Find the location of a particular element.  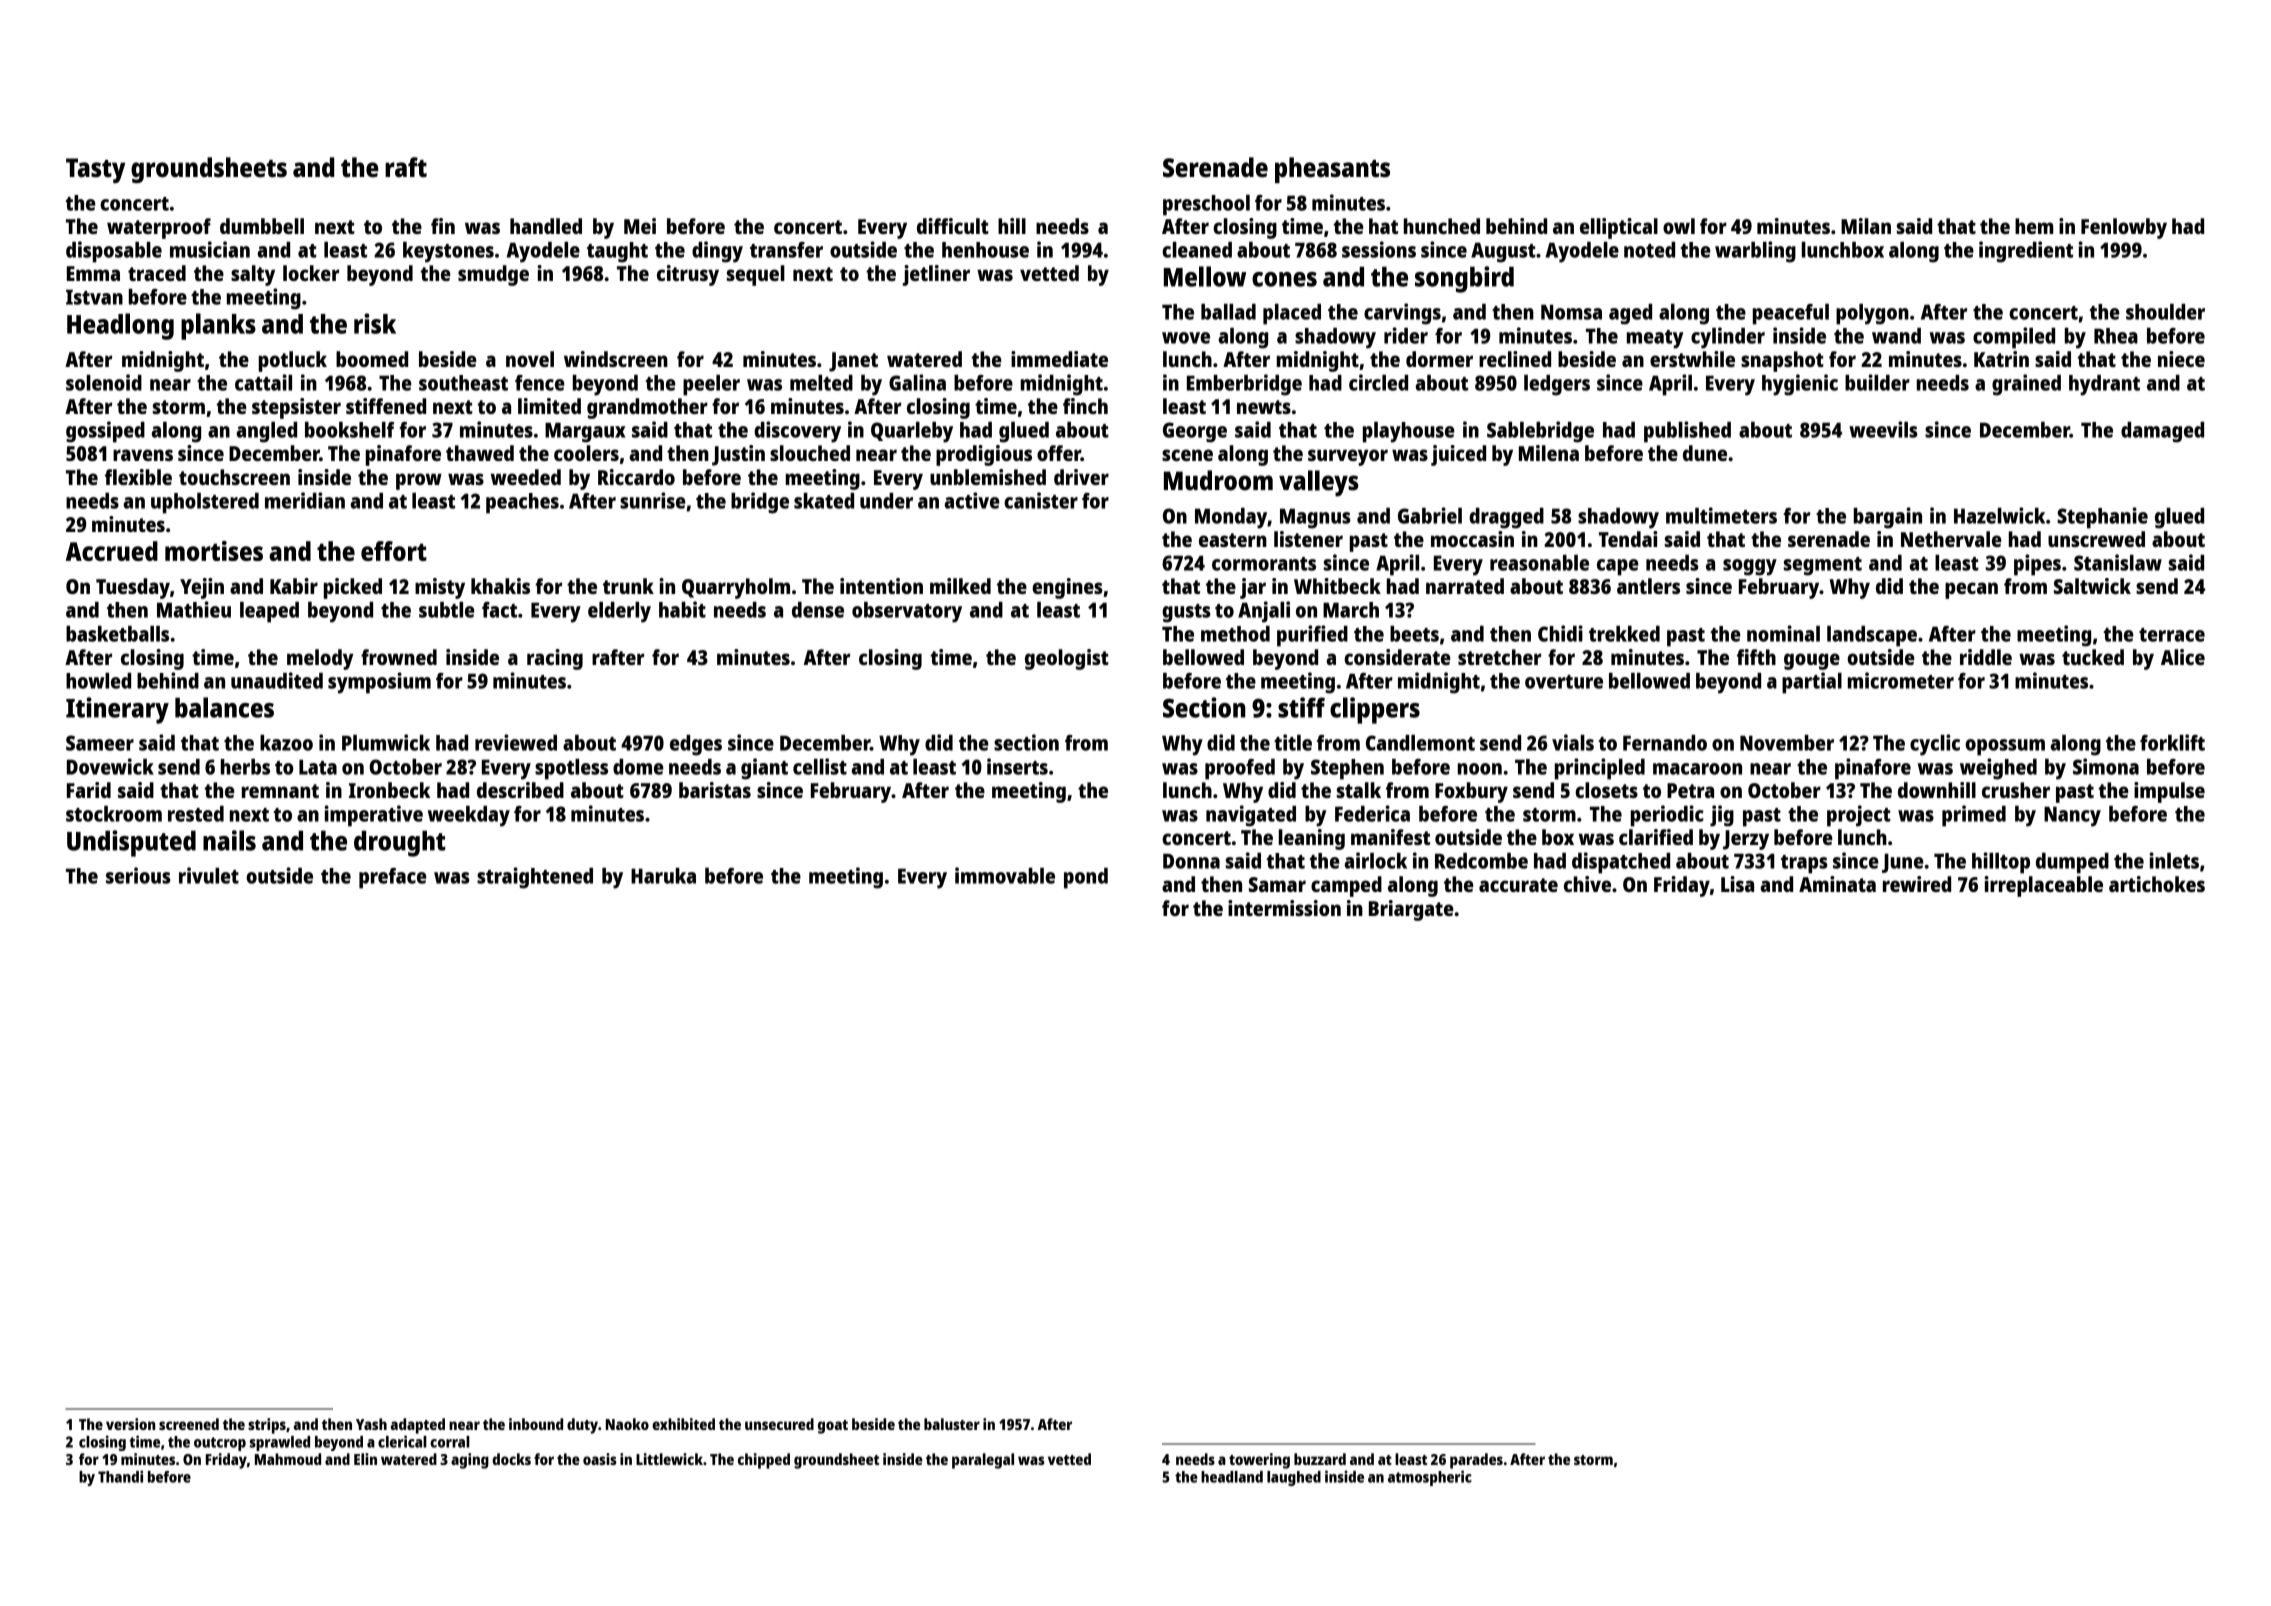

pheasants is located at coordinates (1332, 170).
